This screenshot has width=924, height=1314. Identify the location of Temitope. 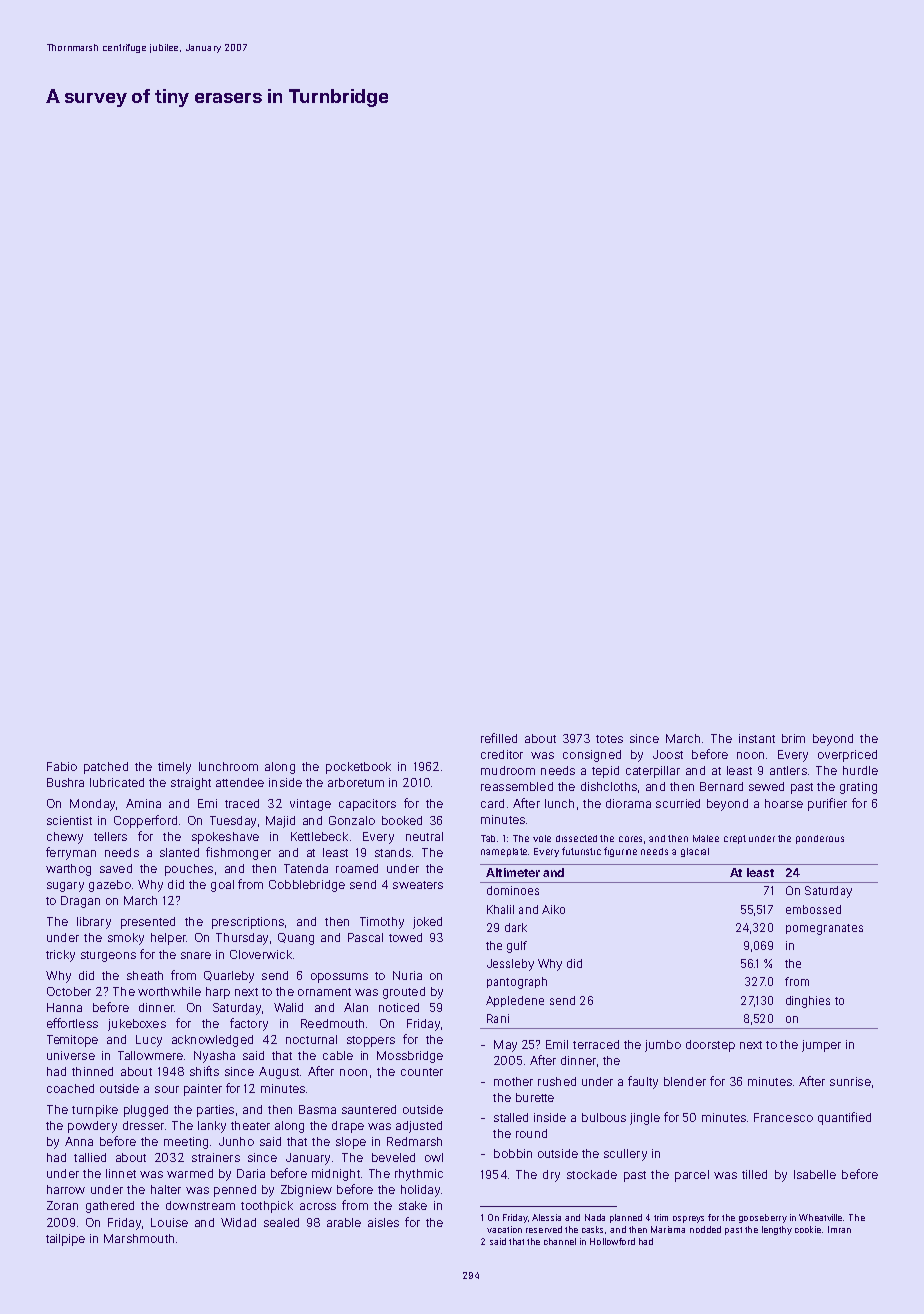
(72, 1041).
